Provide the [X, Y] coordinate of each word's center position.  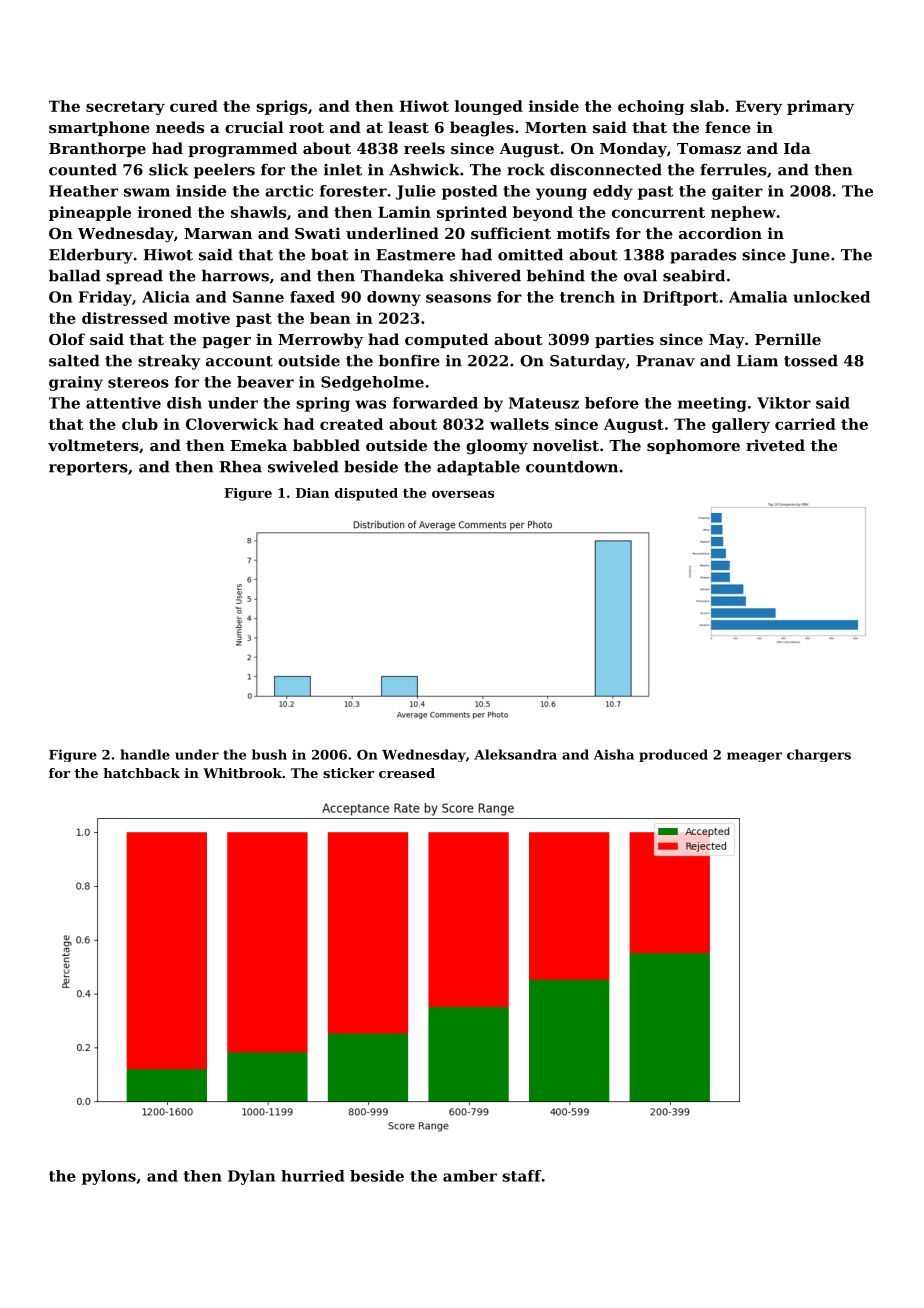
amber [470, 1176]
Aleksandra [515, 754]
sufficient [511, 233]
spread [134, 277]
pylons [109, 1177]
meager [754, 757]
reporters [88, 469]
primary [820, 107]
